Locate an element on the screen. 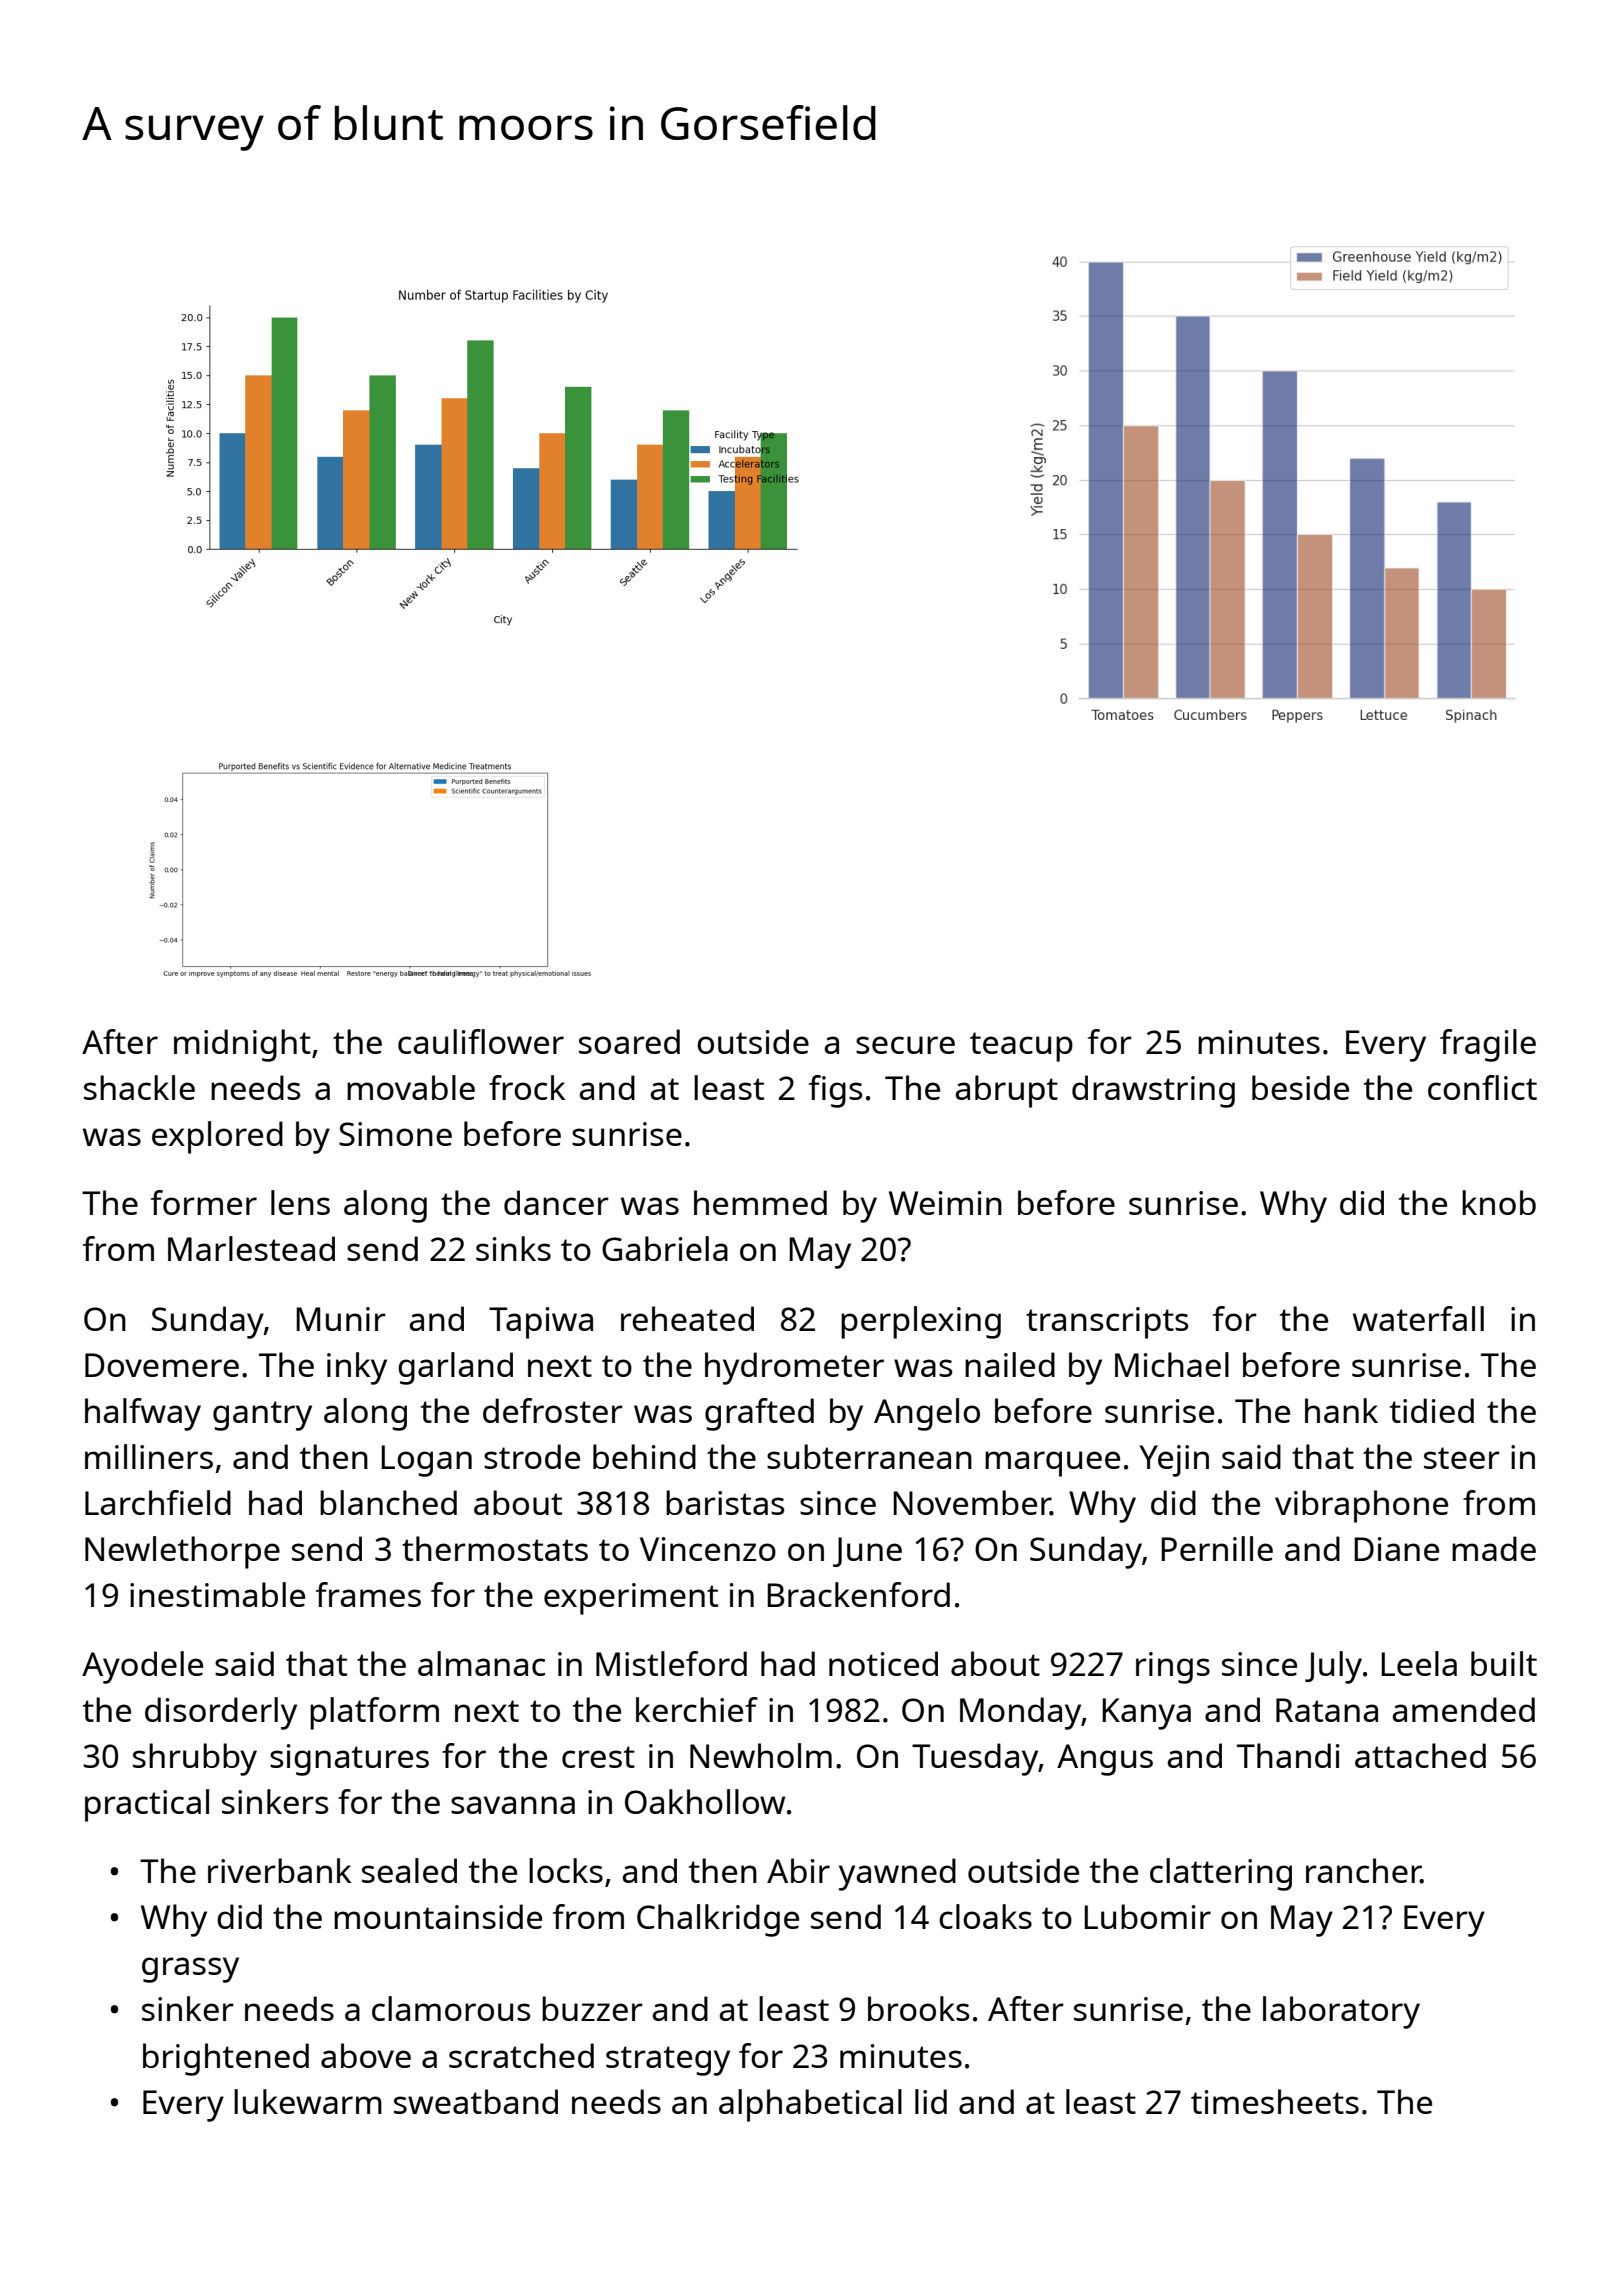 The image size is (1620, 2292). hydrometer is located at coordinates (794, 1368).
